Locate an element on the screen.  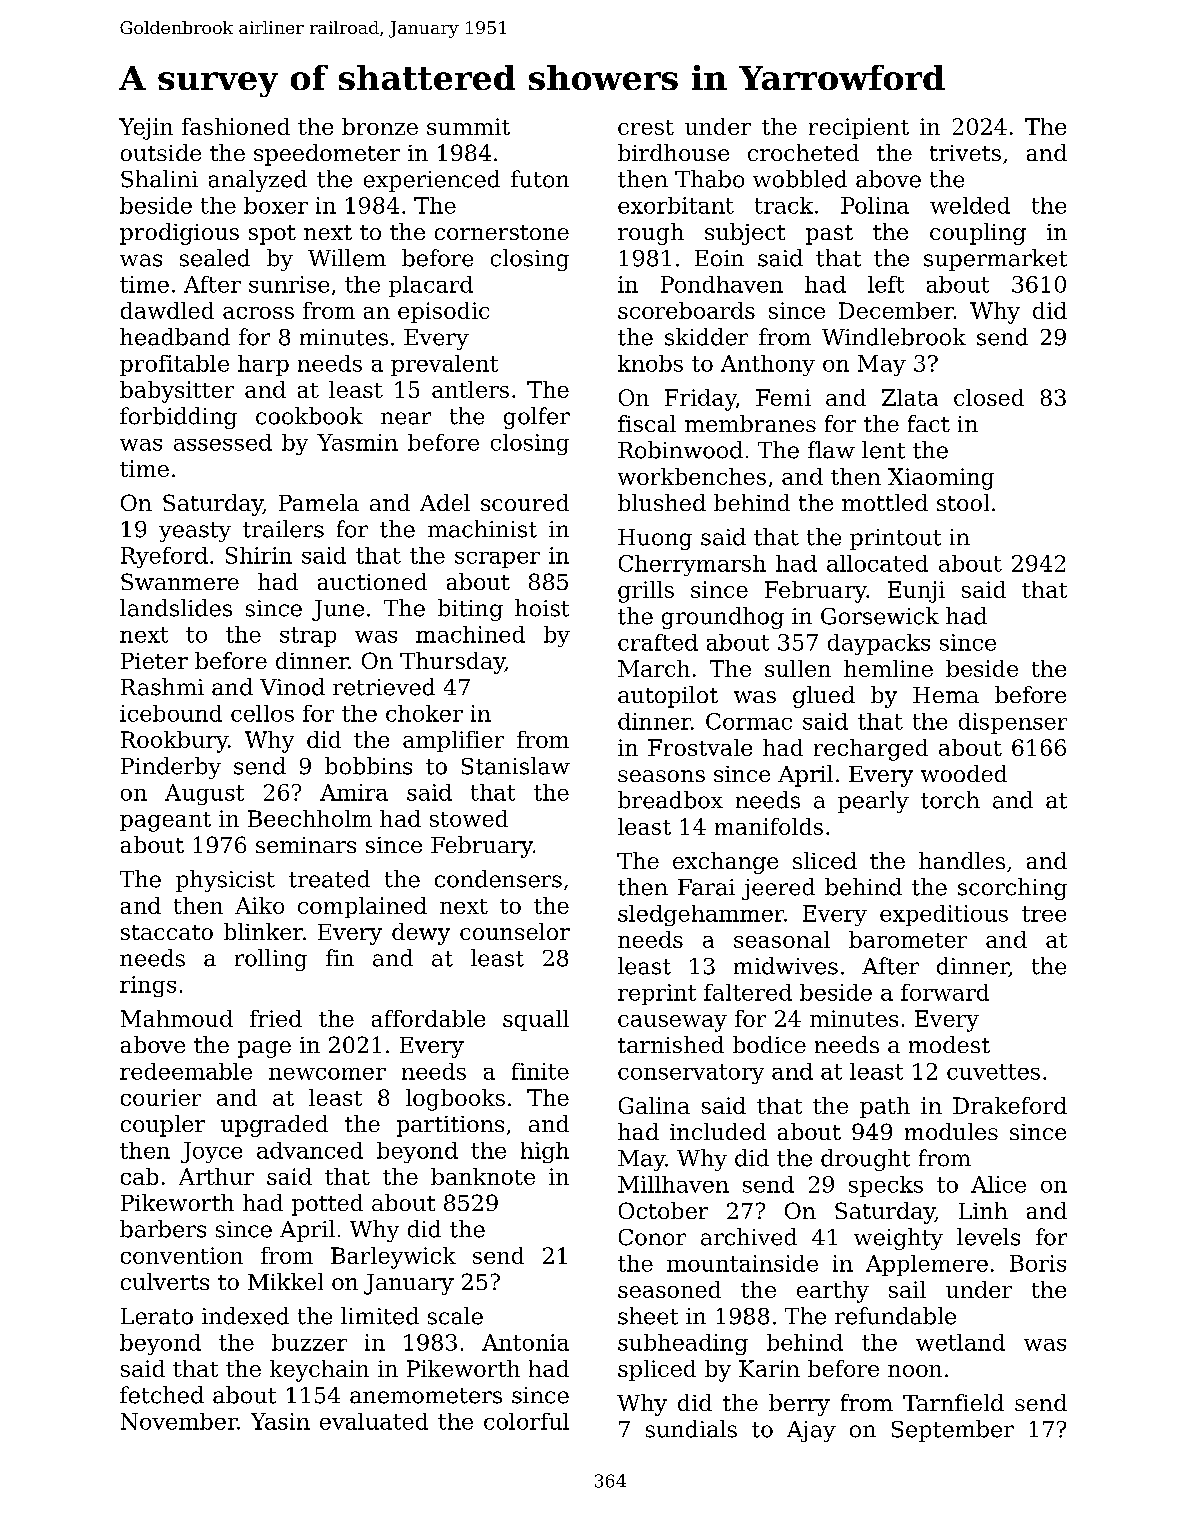
trivets is located at coordinates (965, 153).
